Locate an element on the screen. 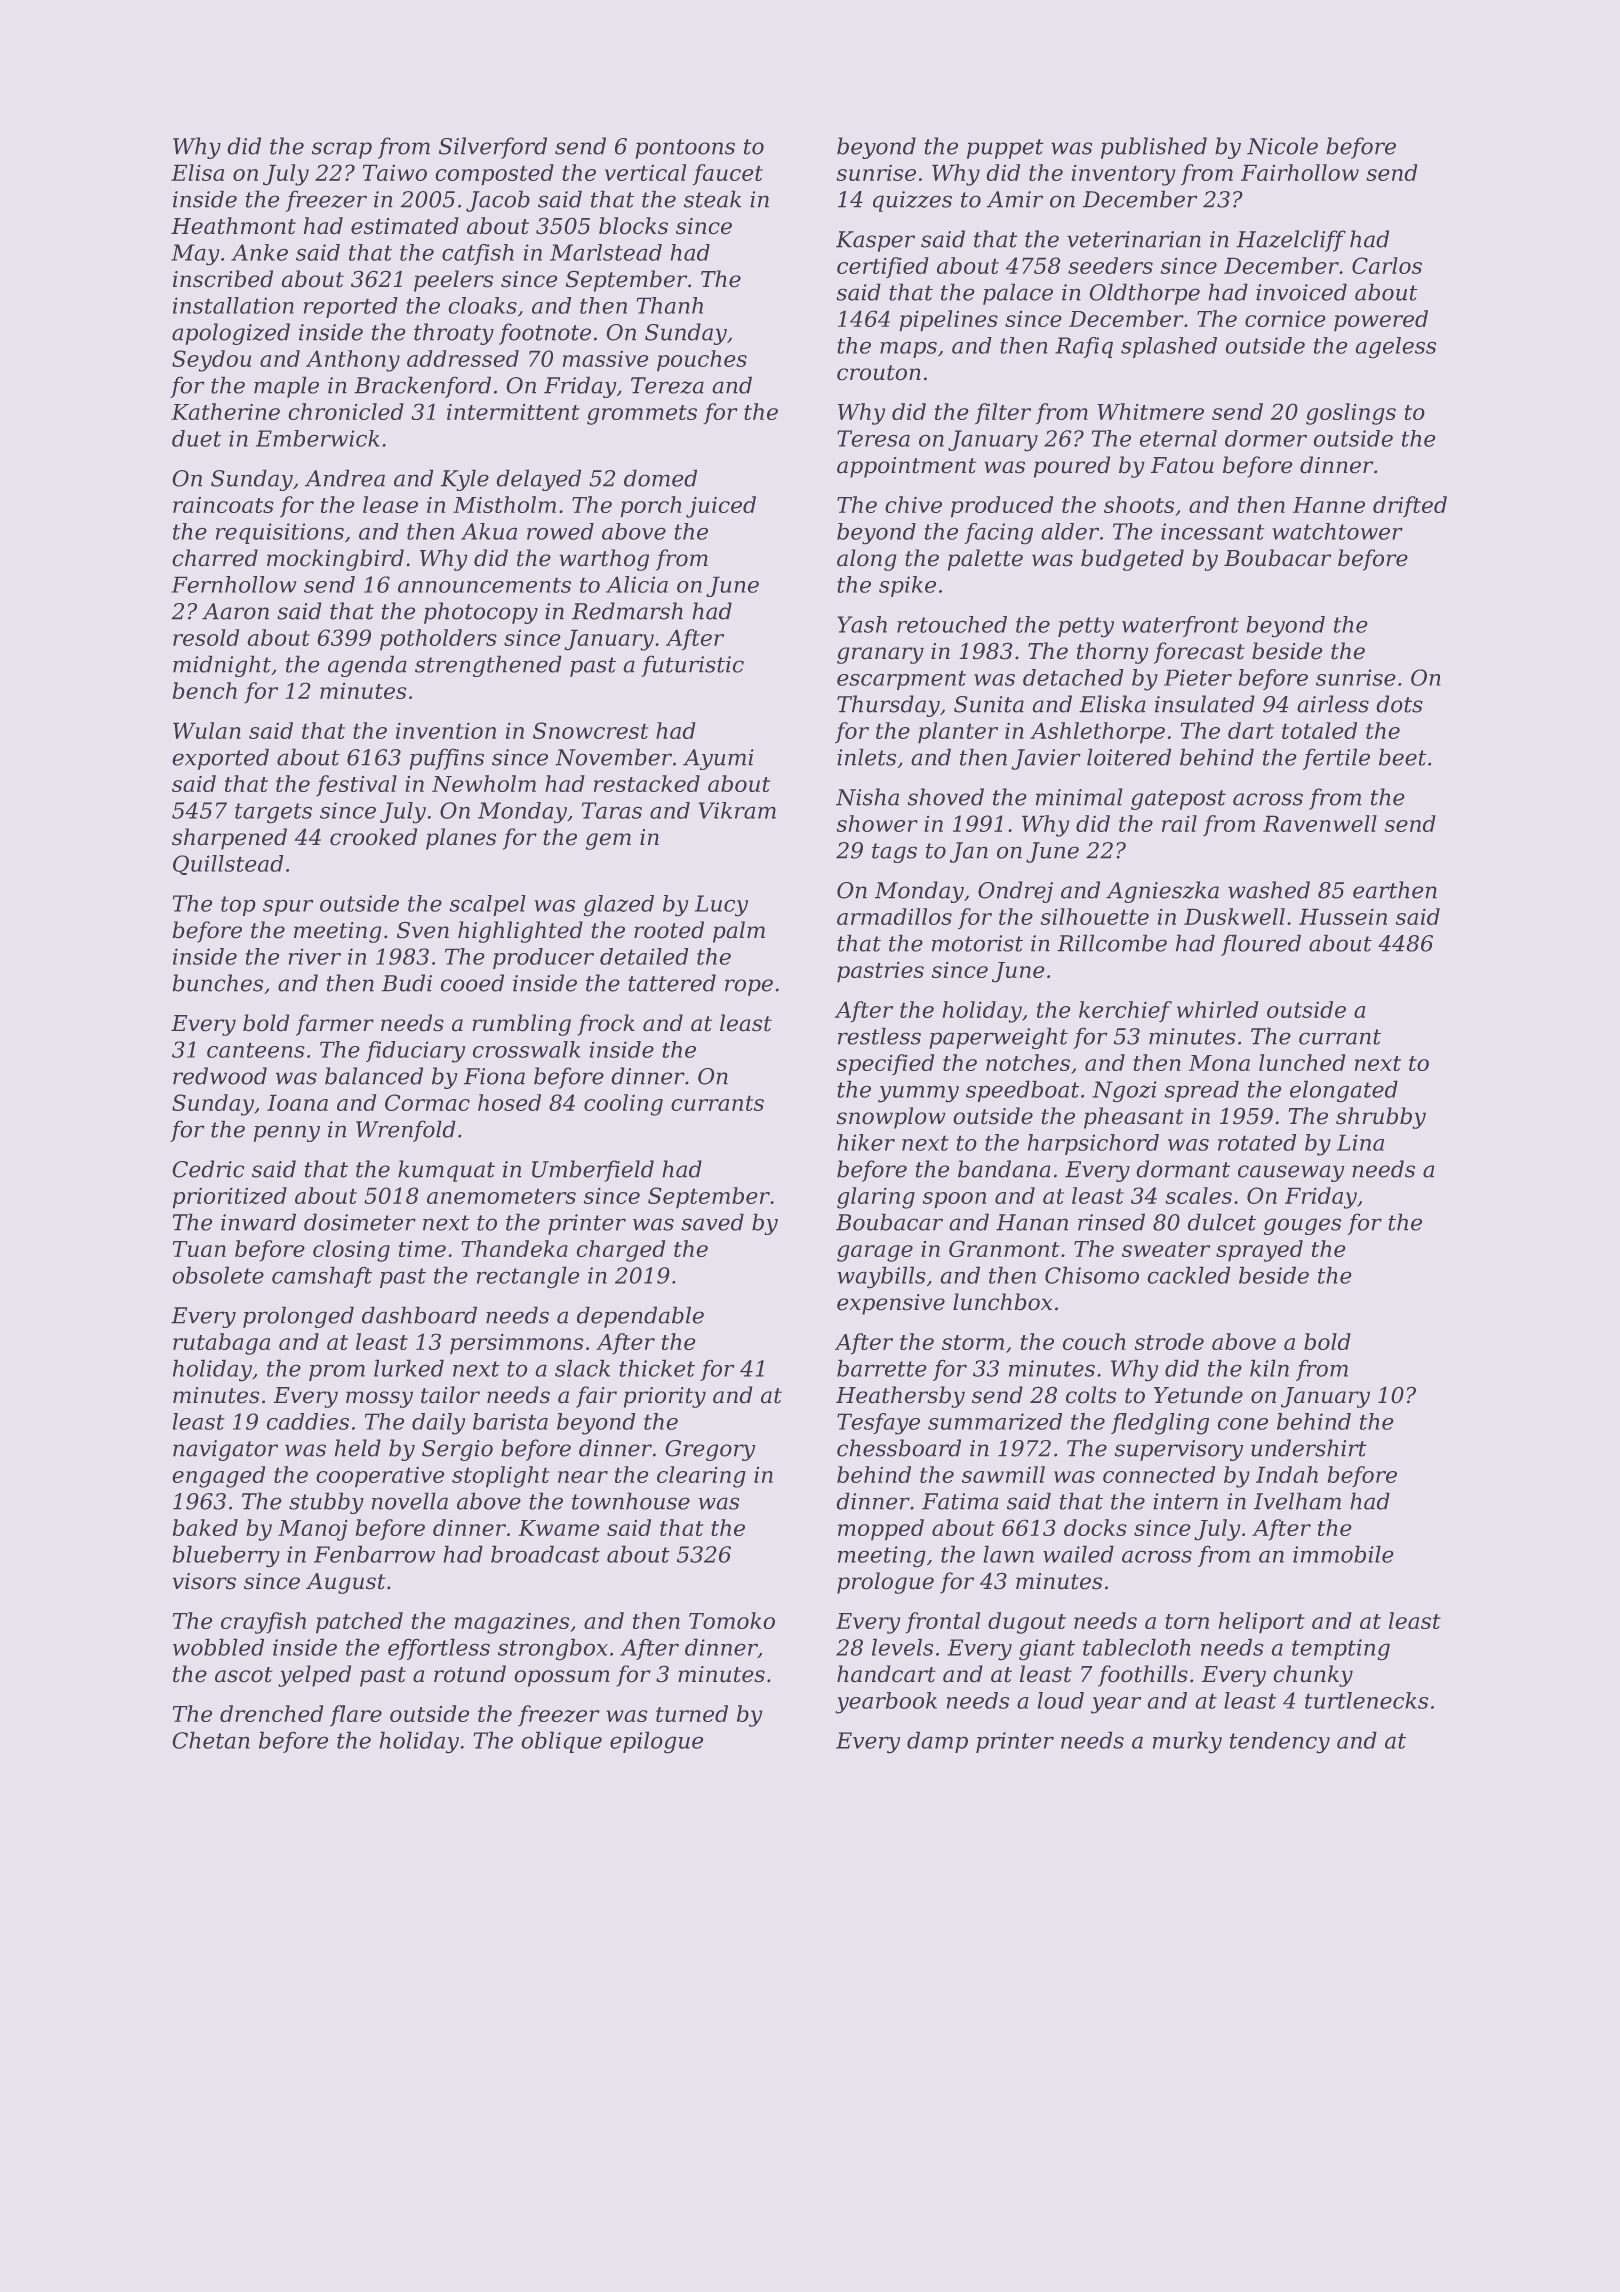  Newholm is located at coordinates (484, 783).
